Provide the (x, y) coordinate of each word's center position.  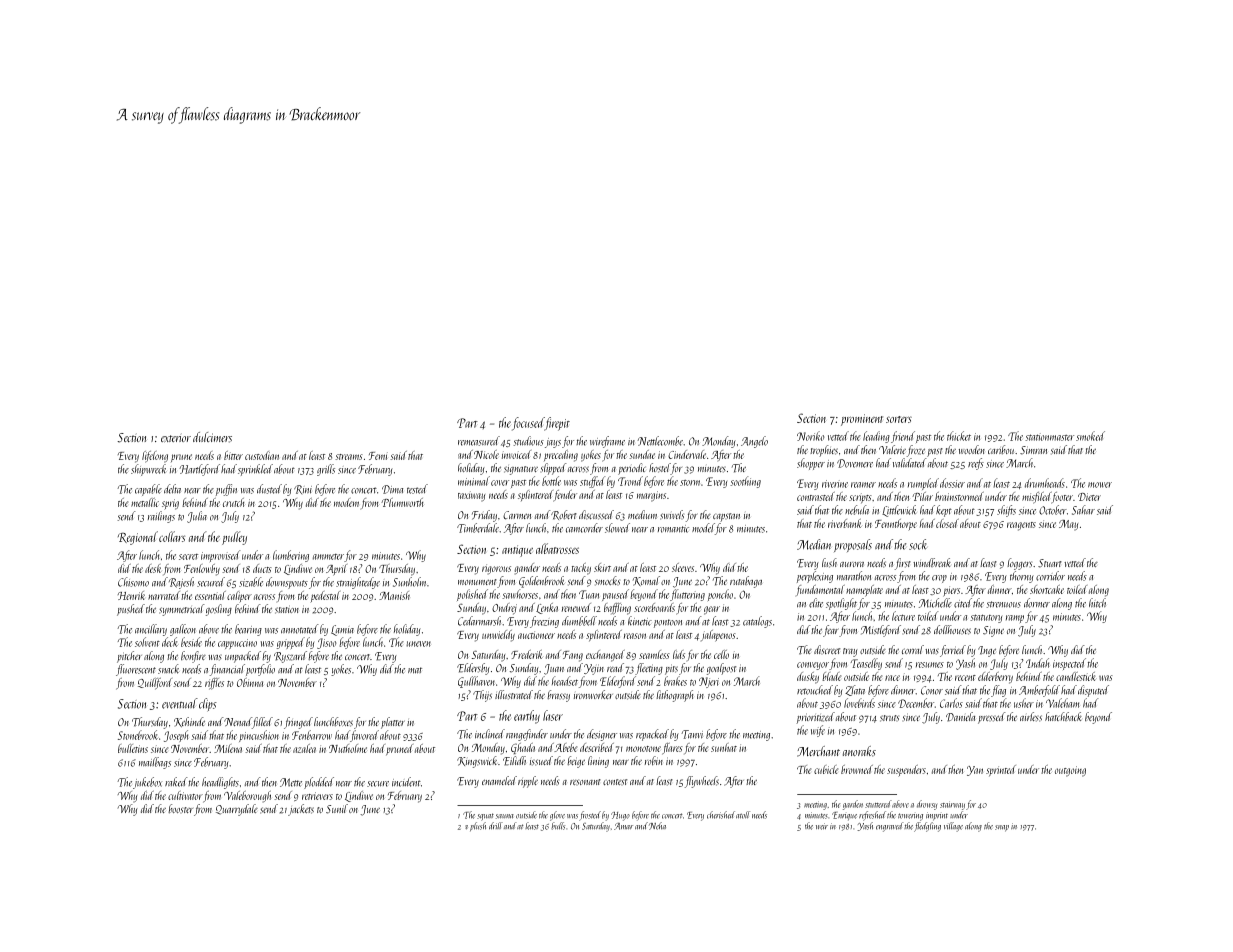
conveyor (813, 666)
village (953, 827)
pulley (234, 538)
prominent (862, 420)
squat (485, 817)
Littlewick (899, 511)
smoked (1090, 436)
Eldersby (473, 669)
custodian (262, 455)
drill (496, 826)
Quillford (155, 684)
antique (517, 551)
